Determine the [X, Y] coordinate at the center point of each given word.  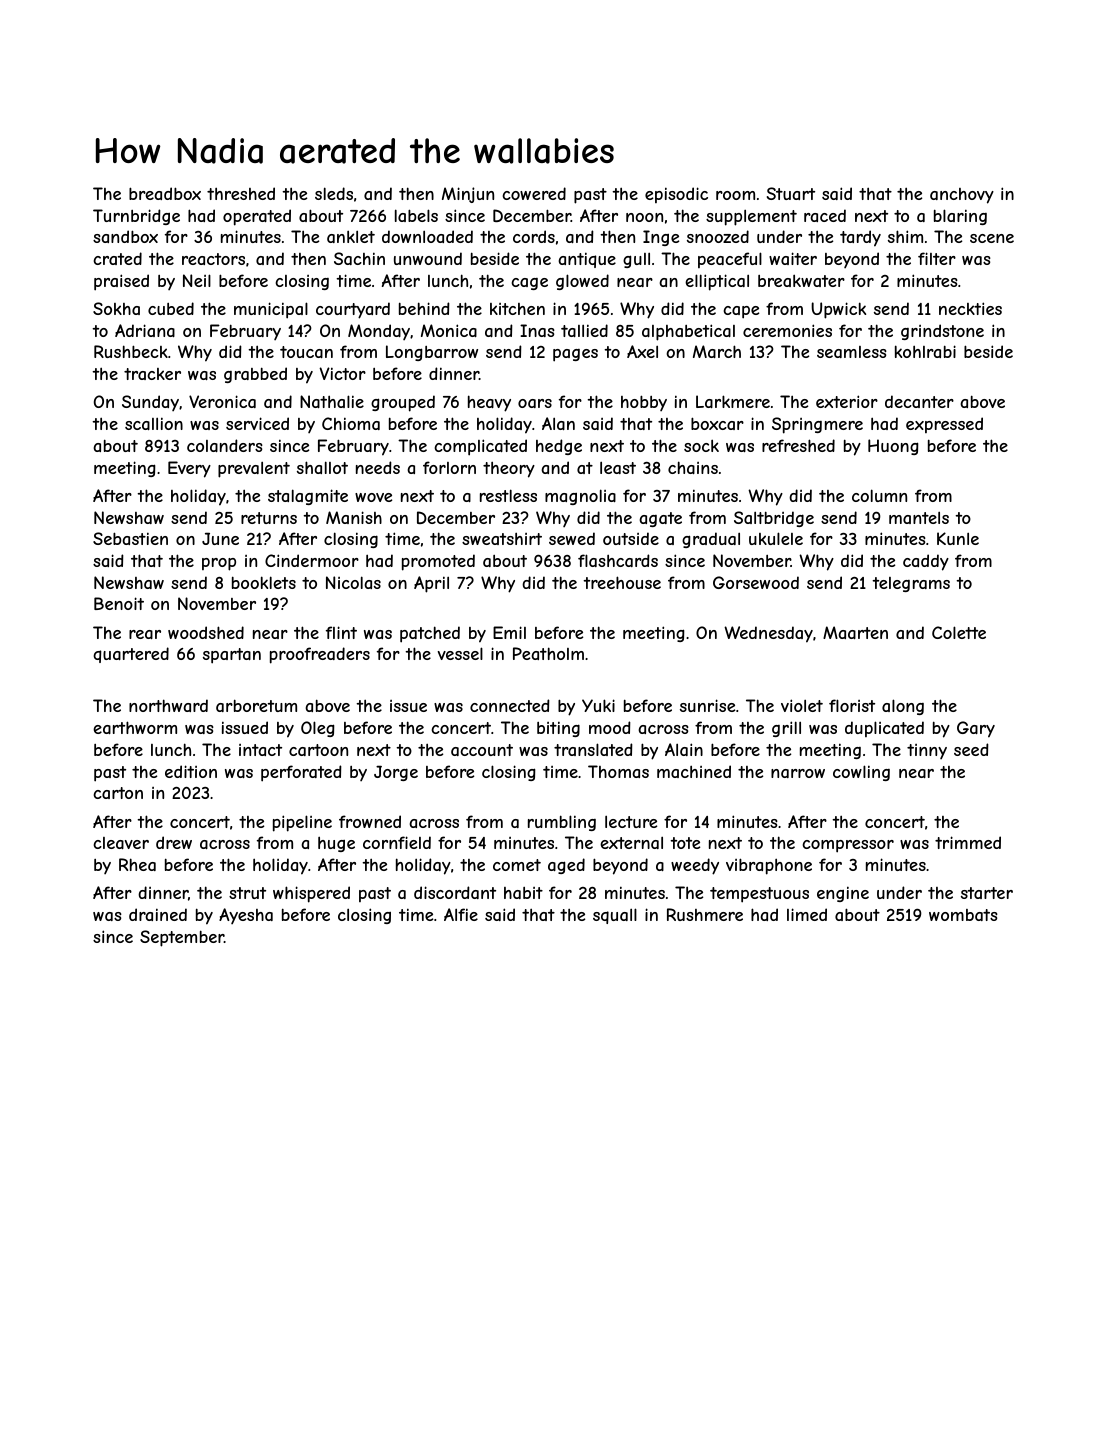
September [182, 938]
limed [807, 914]
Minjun [468, 195]
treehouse [622, 582]
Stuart [791, 193]
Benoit [119, 603]
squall [615, 916]
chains [693, 467]
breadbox [165, 193]
